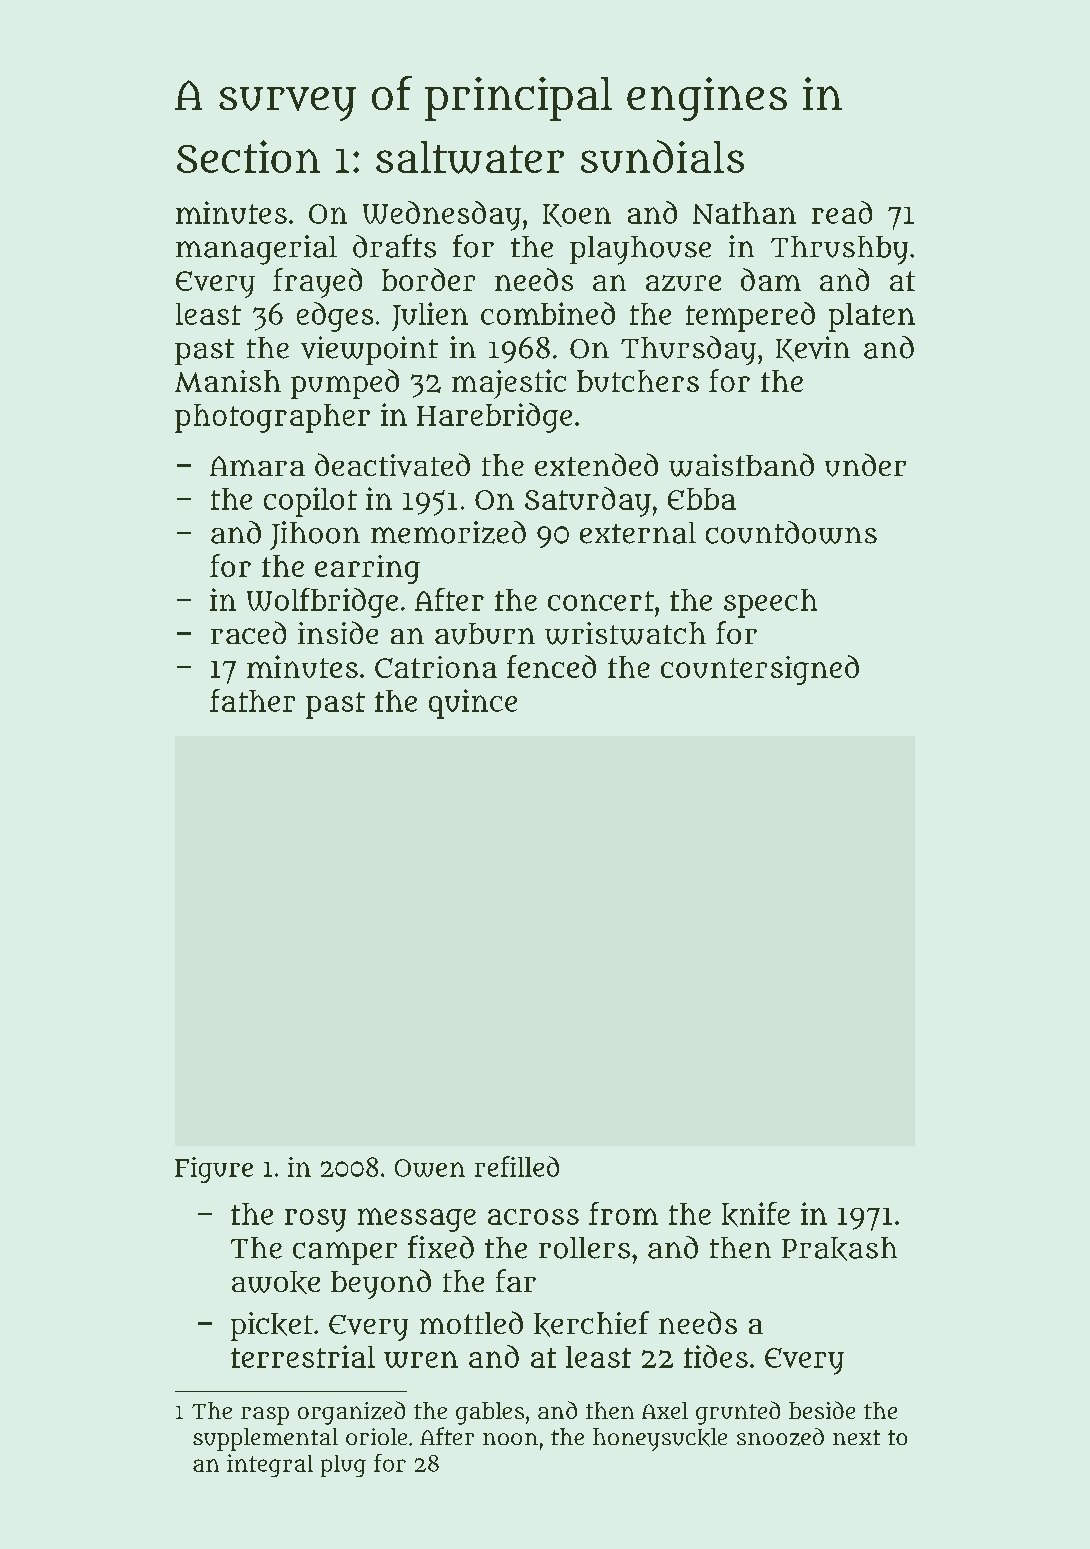 This screenshot has height=1549, width=1090. Describe the element at coordinates (640, 250) in the screenshot. I see `playhouse` at that location.
